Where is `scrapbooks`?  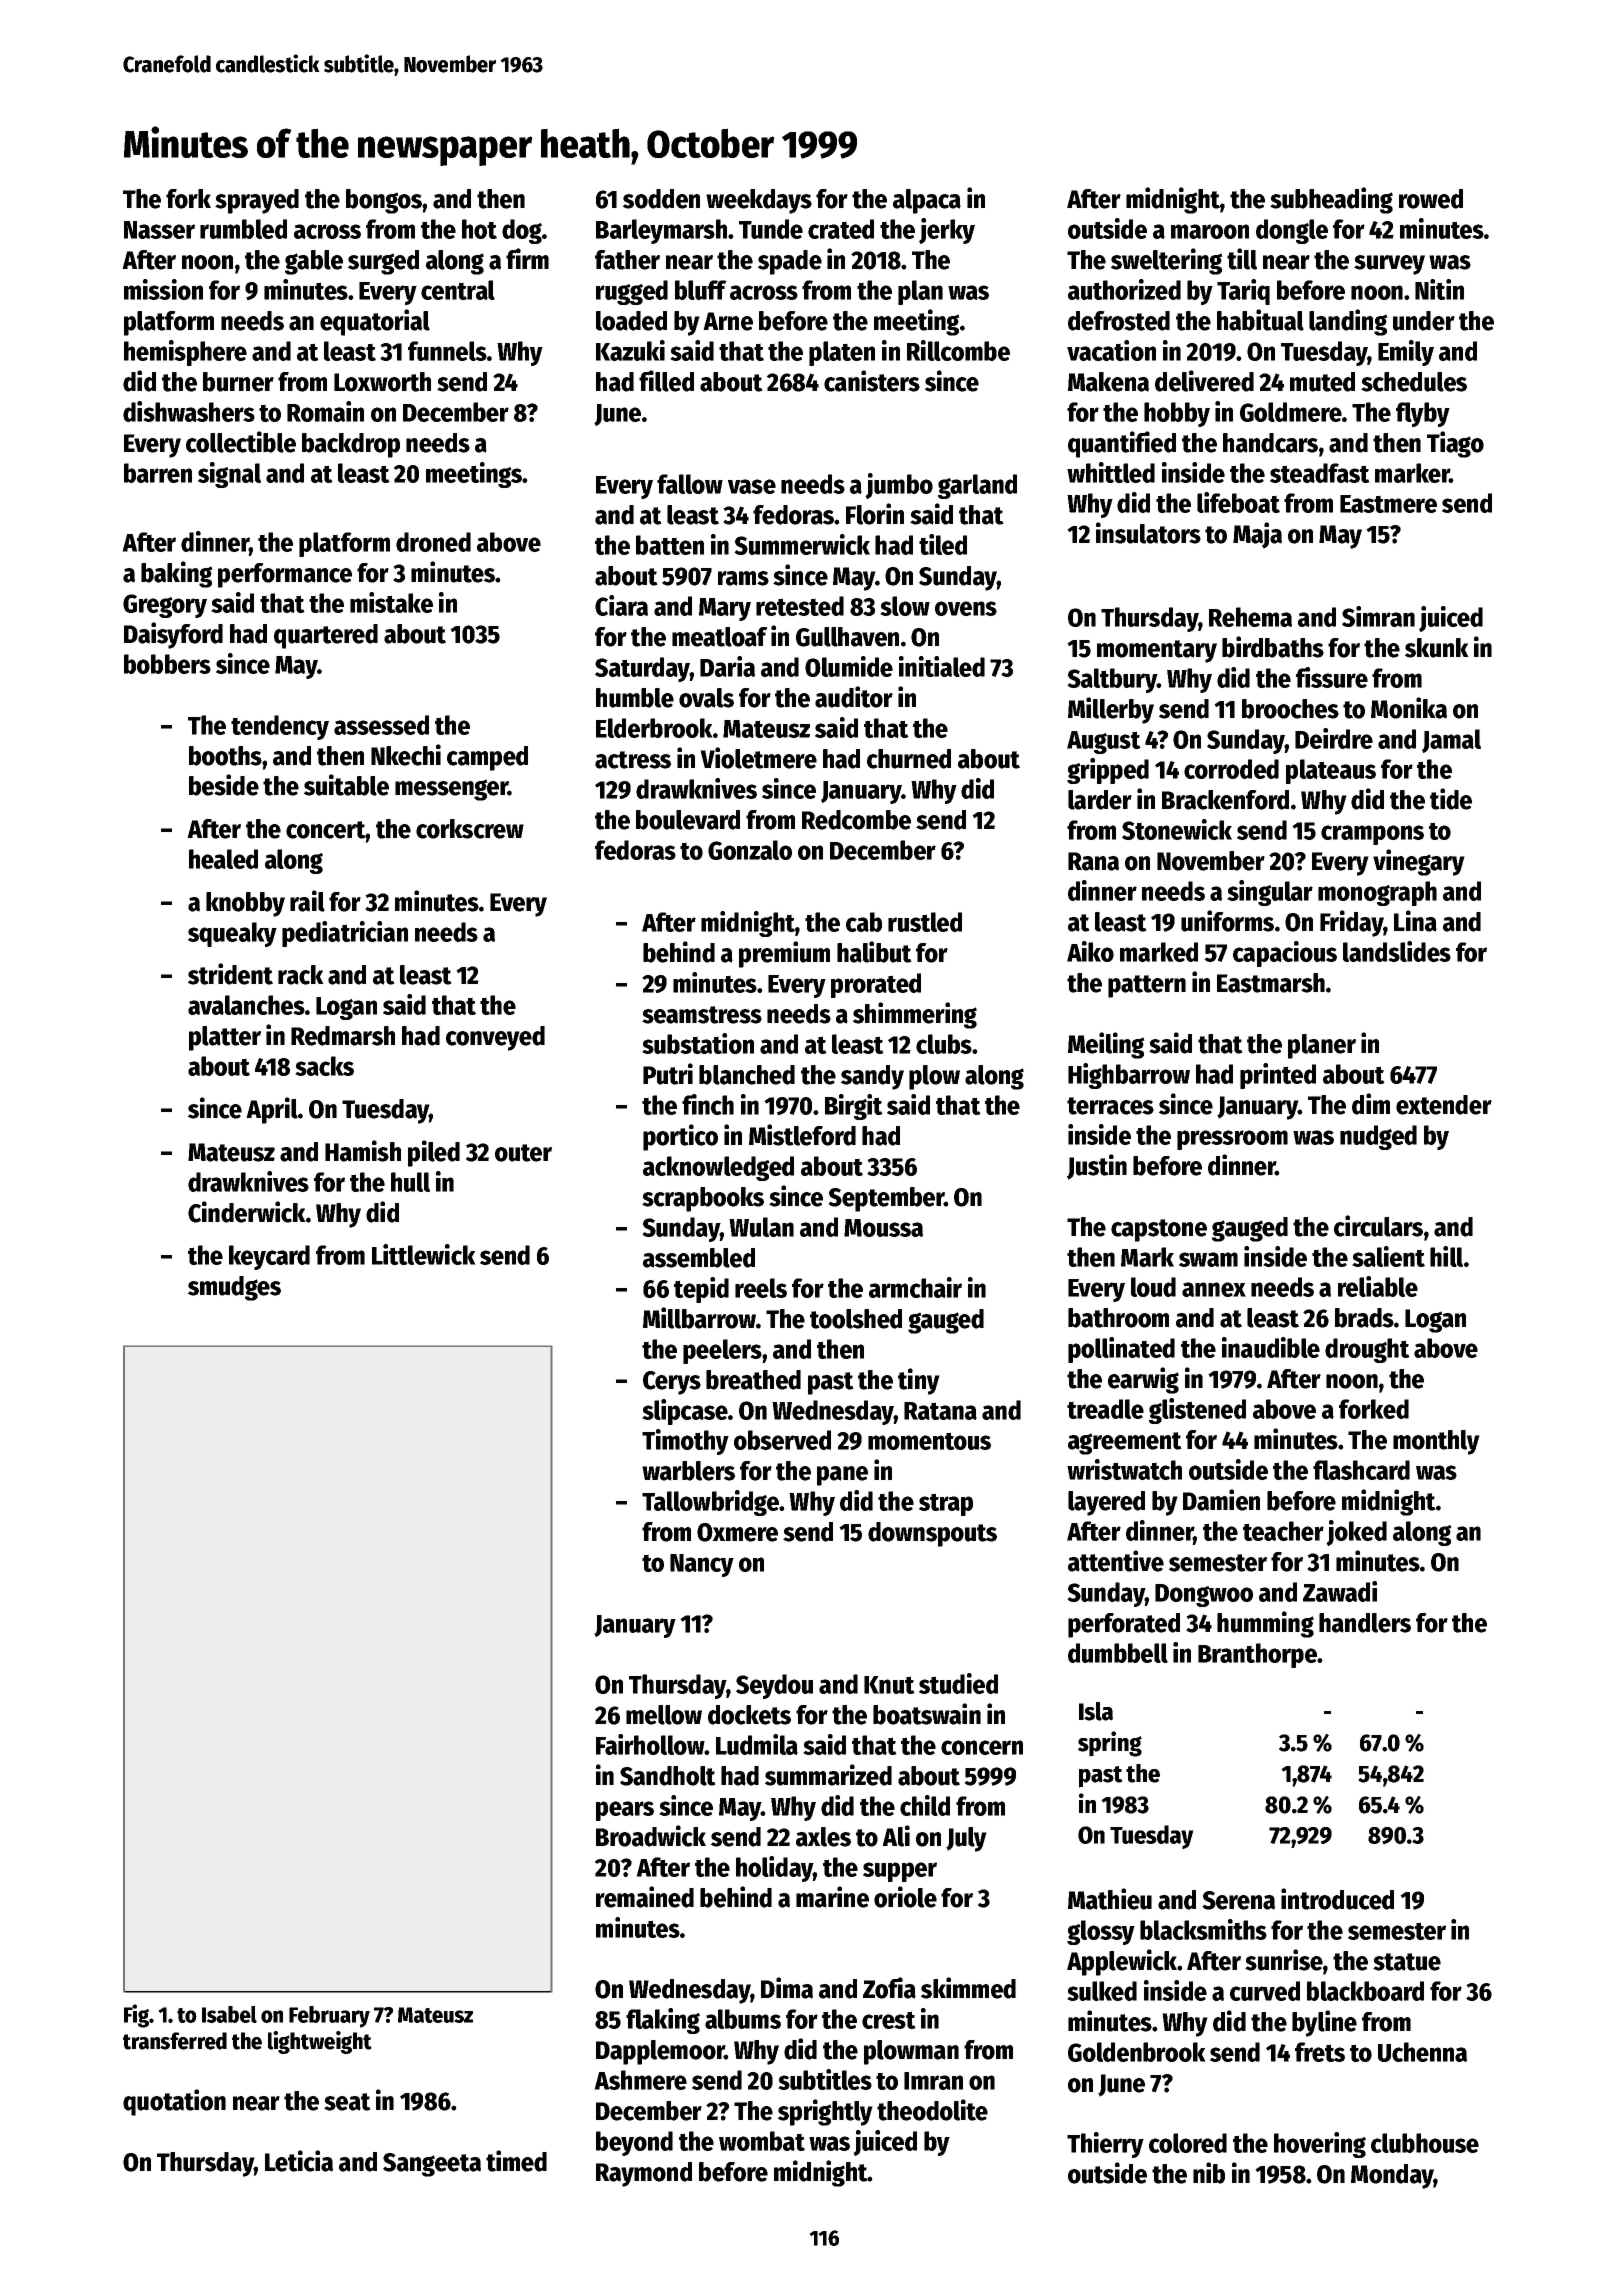
scrapbooks is located at coordinates (703, 1199).
